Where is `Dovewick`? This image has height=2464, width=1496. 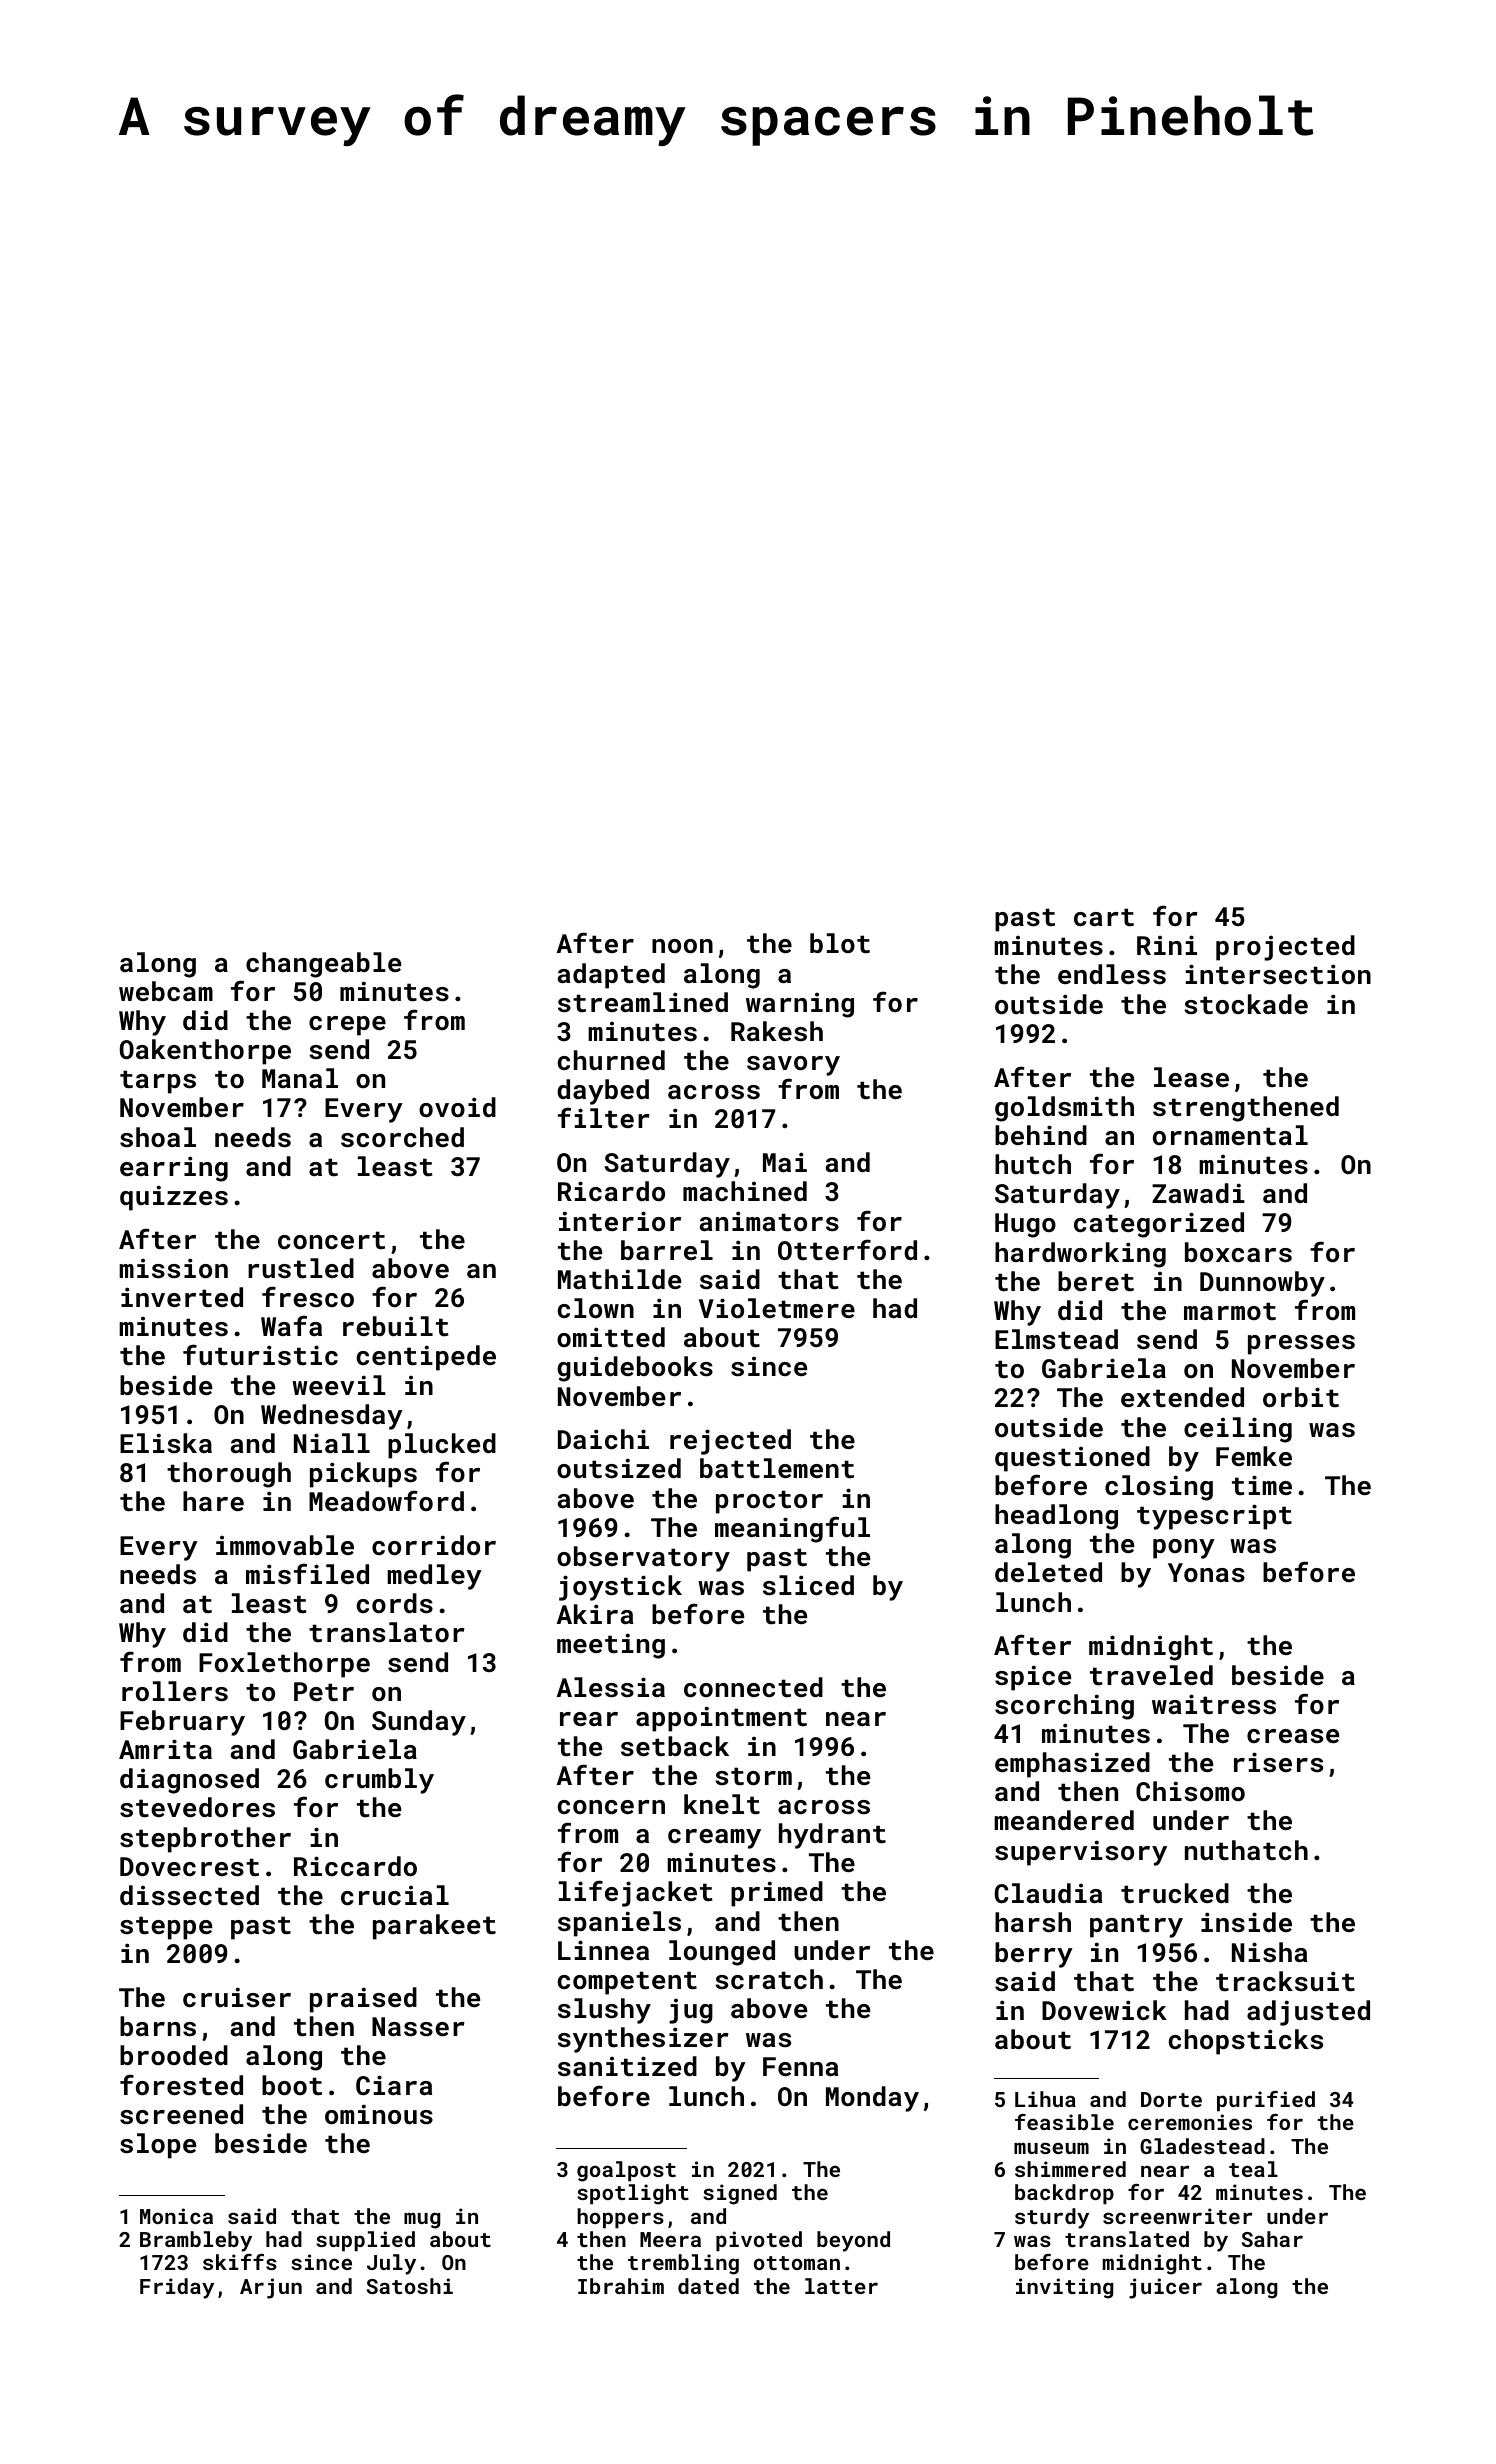
Dovewick is located at coordinates (1104, 2010).
